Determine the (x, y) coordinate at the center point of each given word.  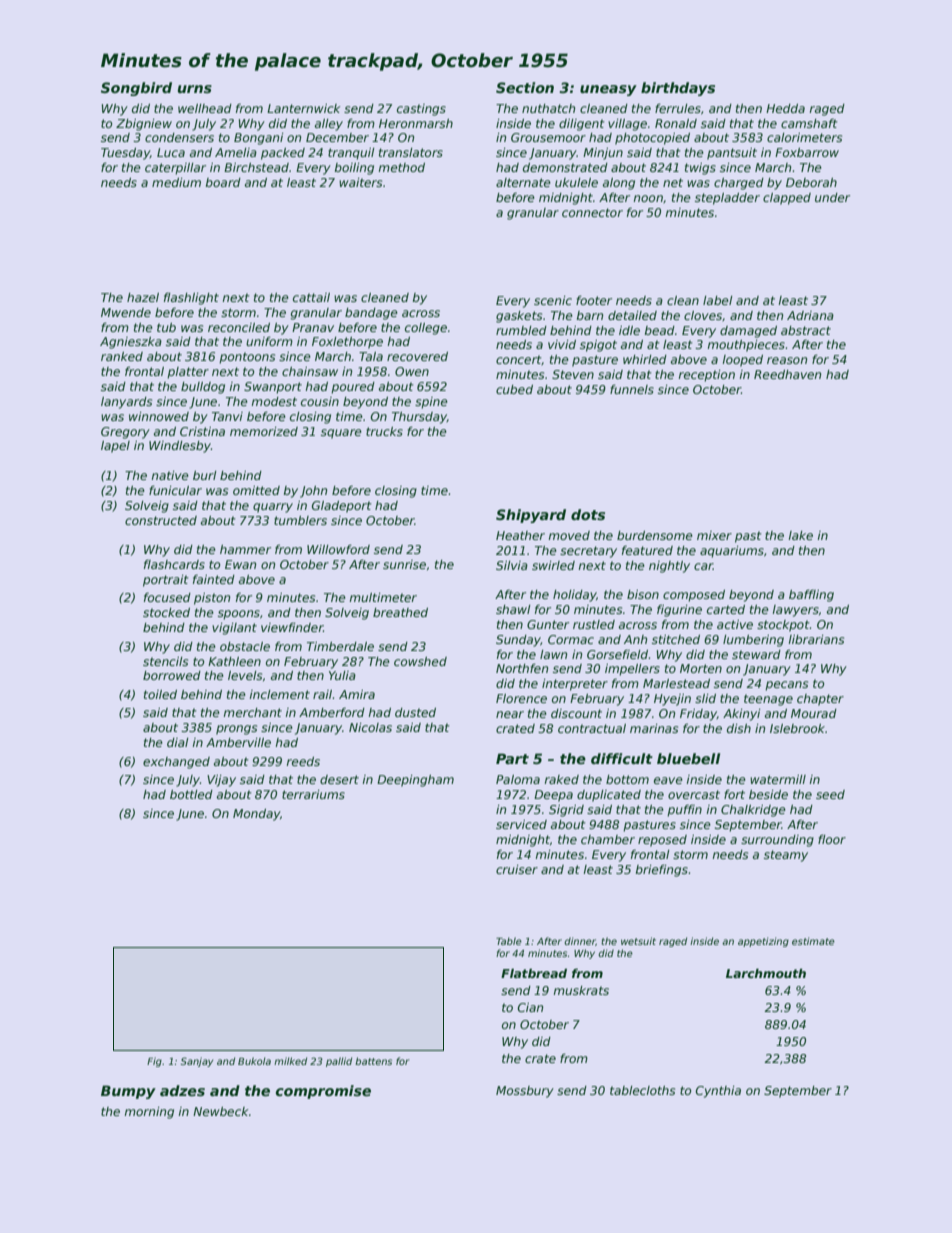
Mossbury (525, 1092)
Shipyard (531, 516)
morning (149, 1113)
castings (421, 110)
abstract (806, 330)
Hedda (785, 108)
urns (195, 89)
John (313, 492)
